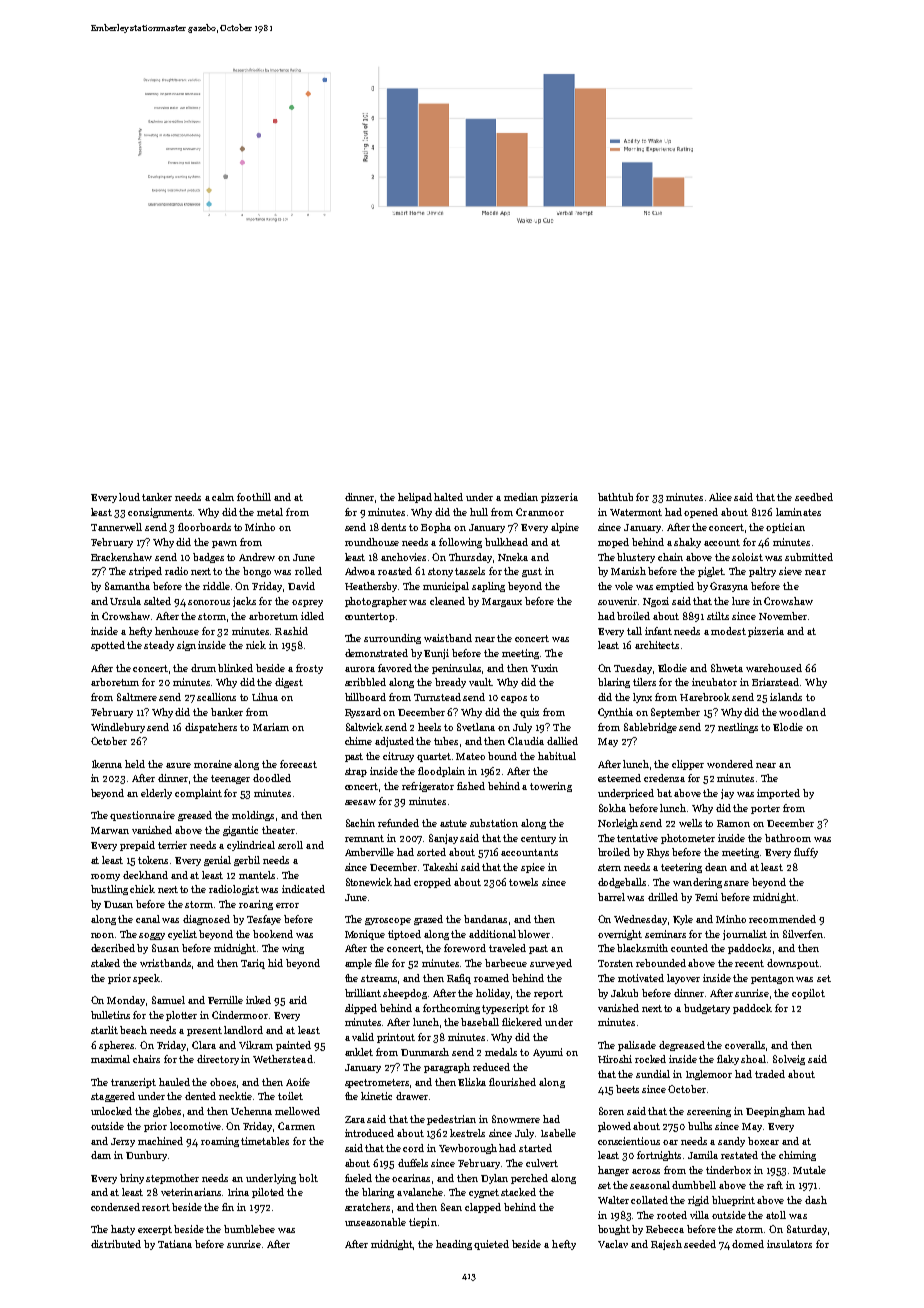  What do you see at coordinates (142, 816) in the image?
I see `questionnaire` at bounding box center [142, 816].
